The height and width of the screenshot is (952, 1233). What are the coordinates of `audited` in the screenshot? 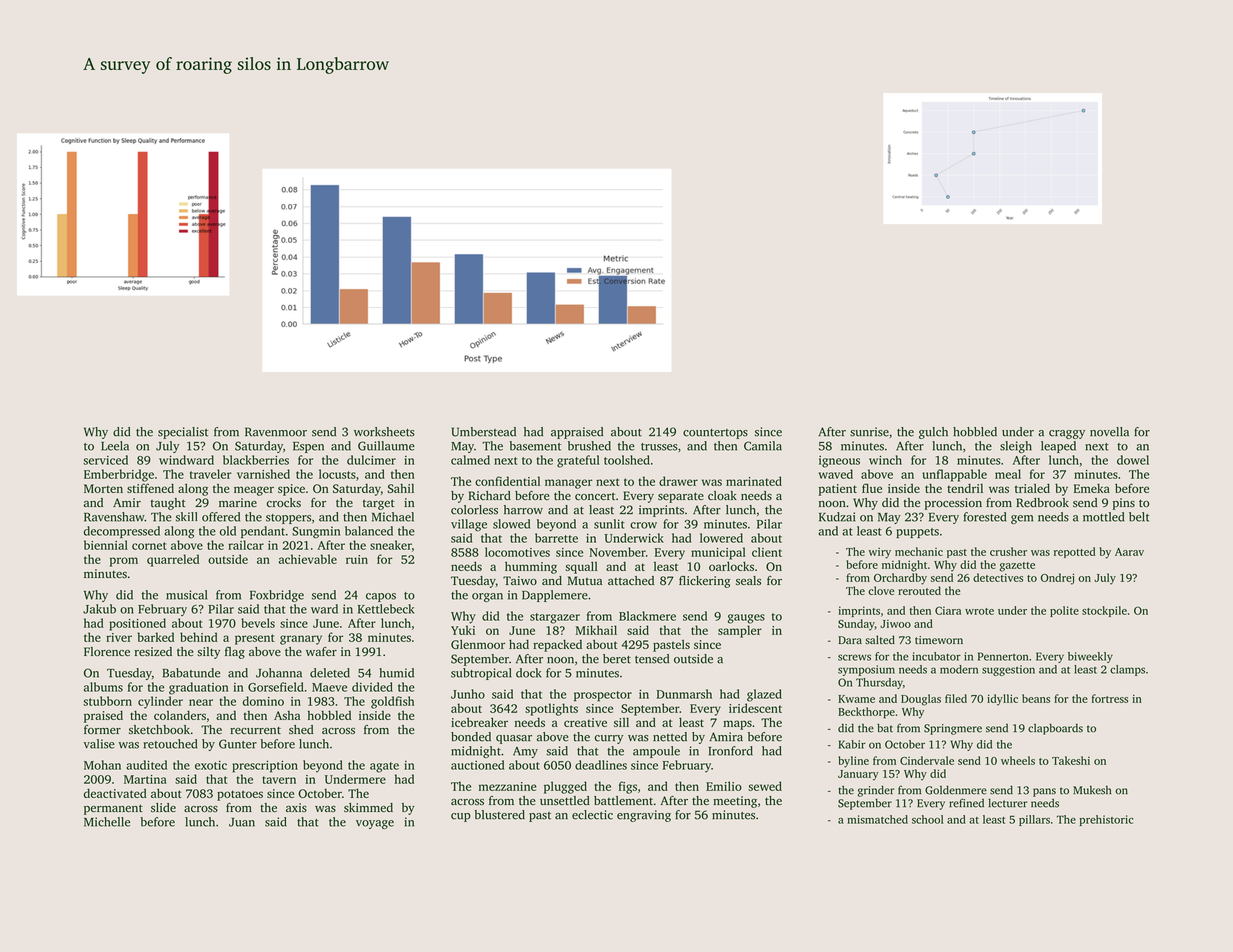 It's located at (146, 765).
